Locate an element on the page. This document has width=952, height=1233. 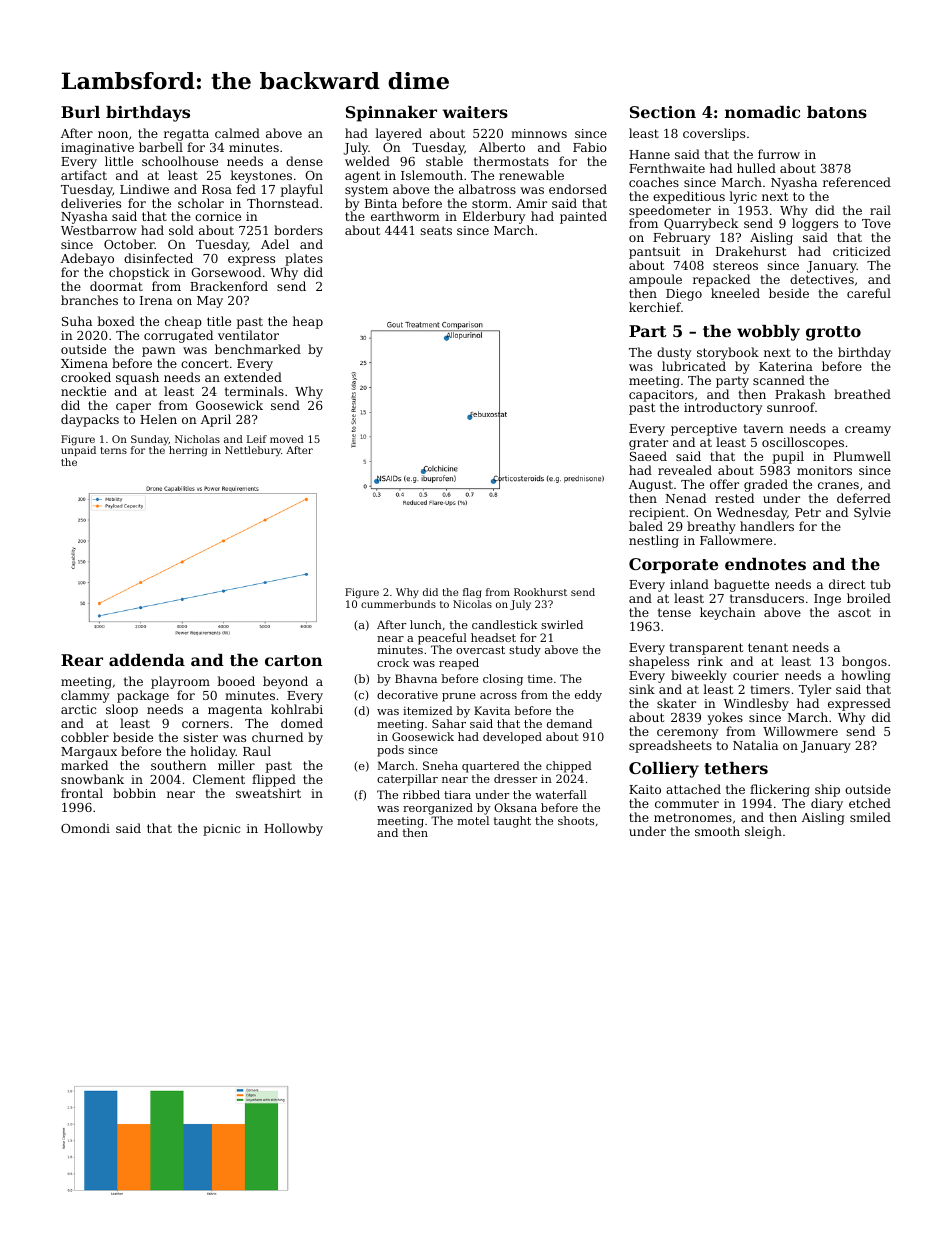
Burl is located at coordinates (80, 112).
